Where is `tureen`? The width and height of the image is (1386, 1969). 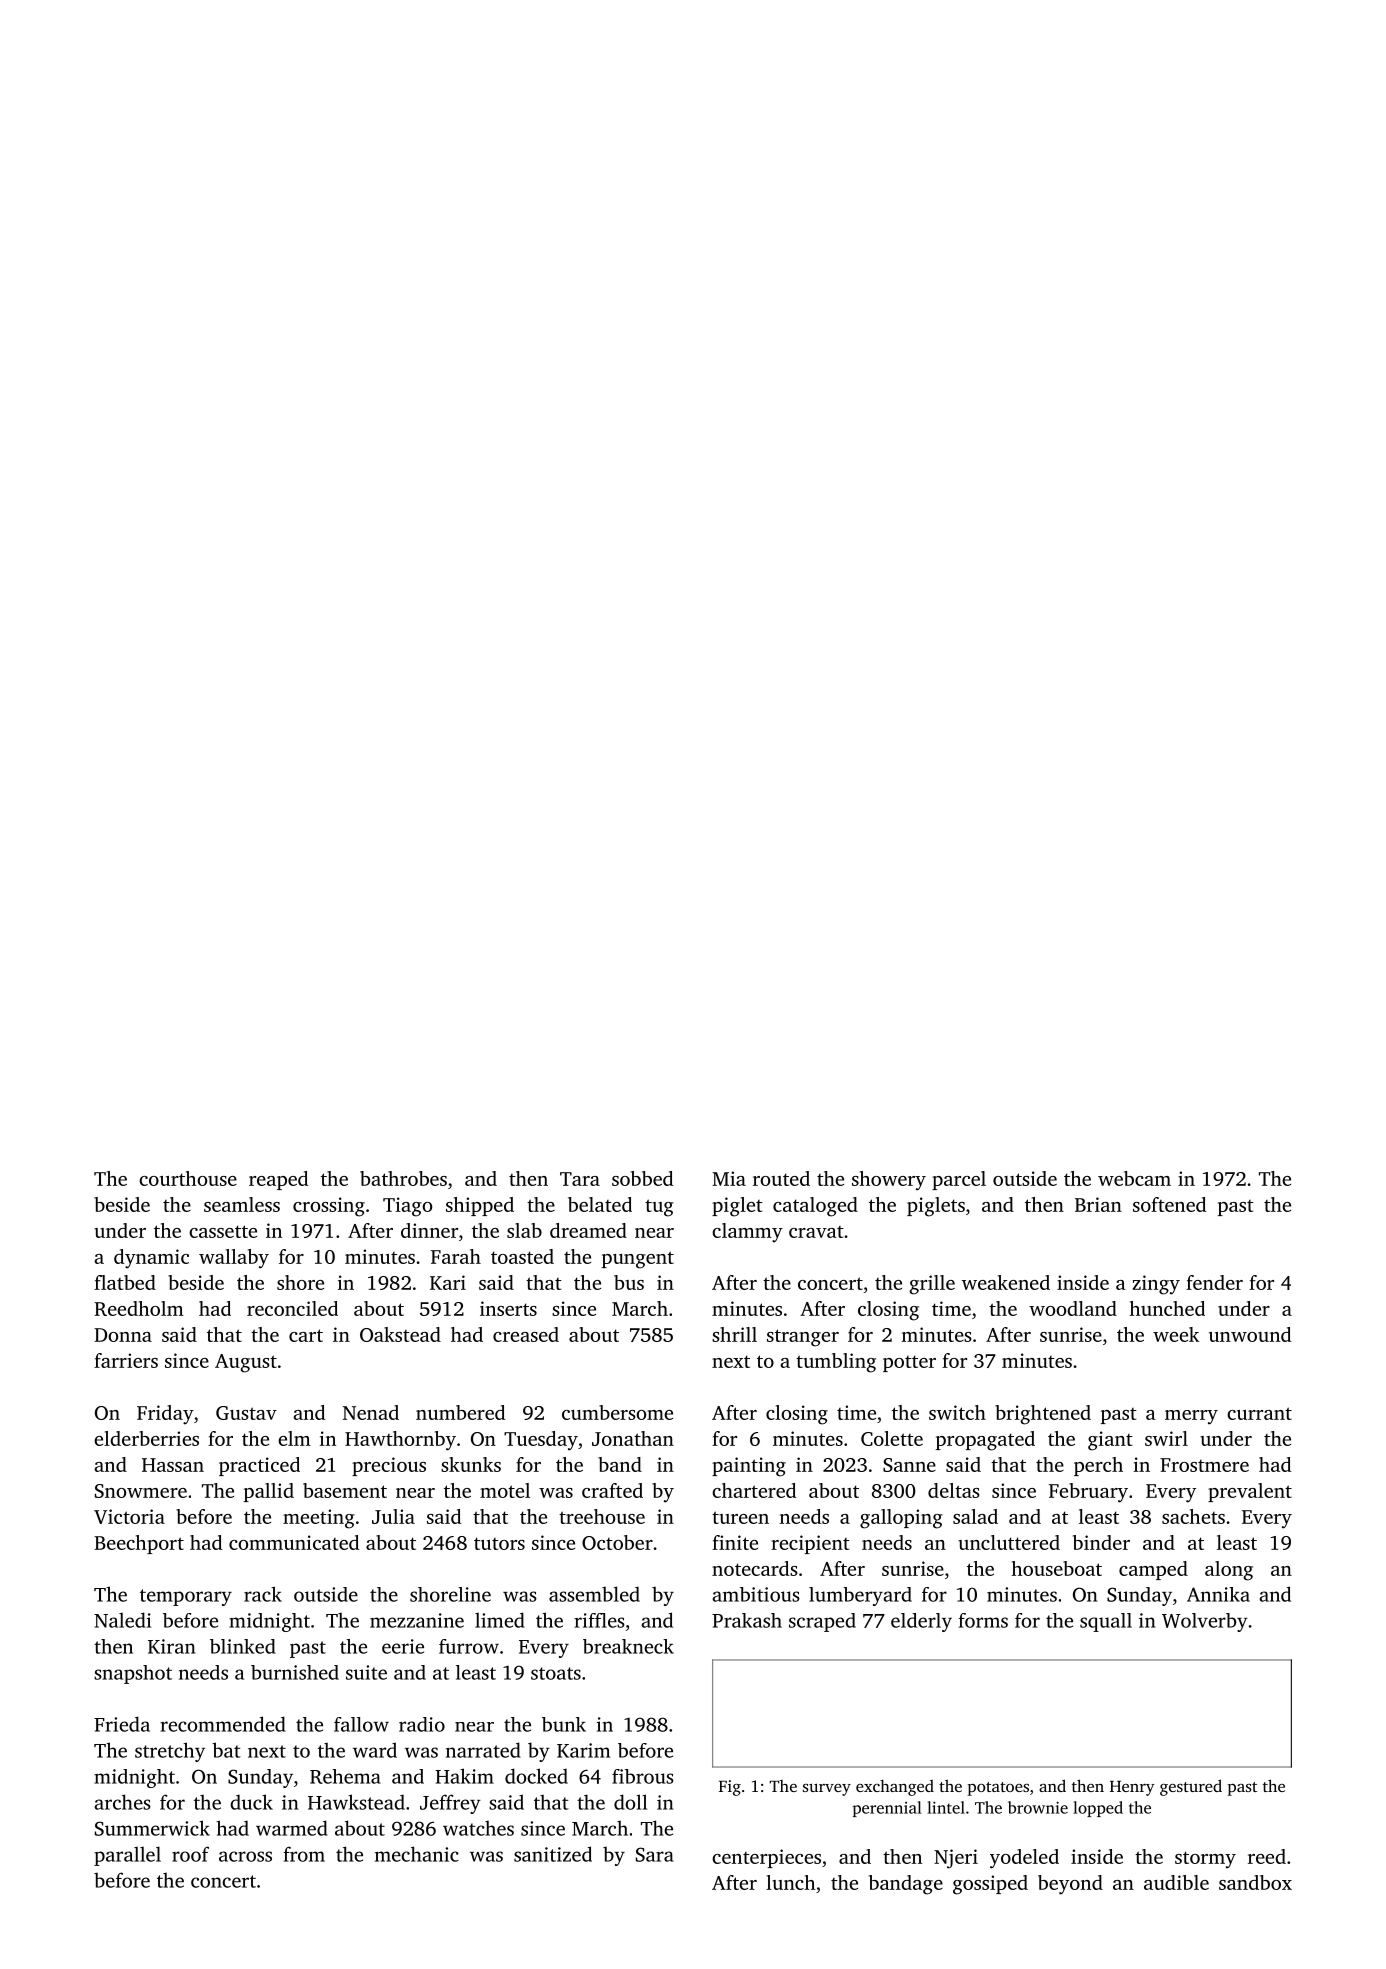
tureen is located at coordinates (740, 1517).
